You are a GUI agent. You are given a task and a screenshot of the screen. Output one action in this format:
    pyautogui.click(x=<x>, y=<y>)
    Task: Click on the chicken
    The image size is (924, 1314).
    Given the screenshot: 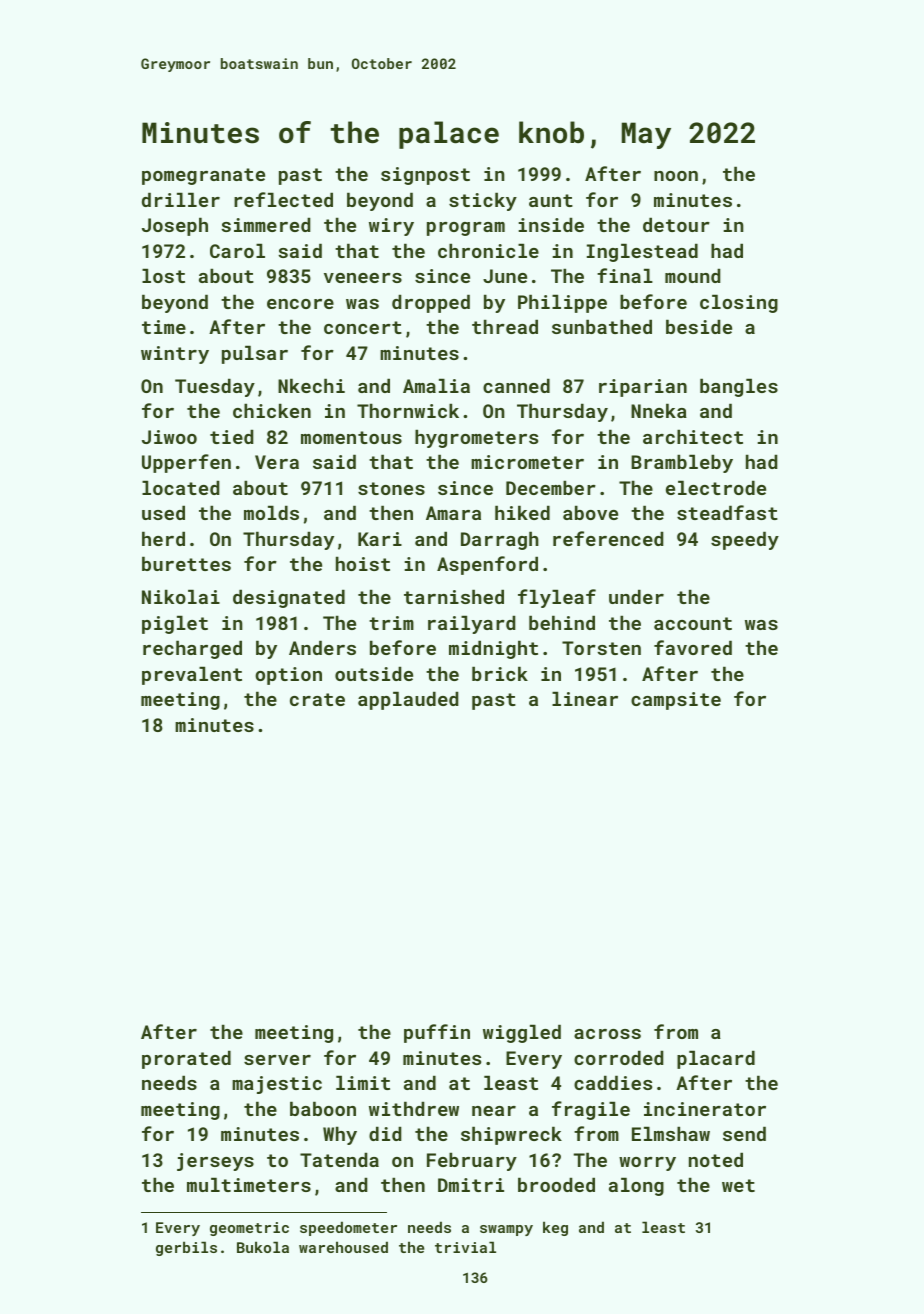 What is the action you would take?
    pyautogui.click(x=272, y=410)
